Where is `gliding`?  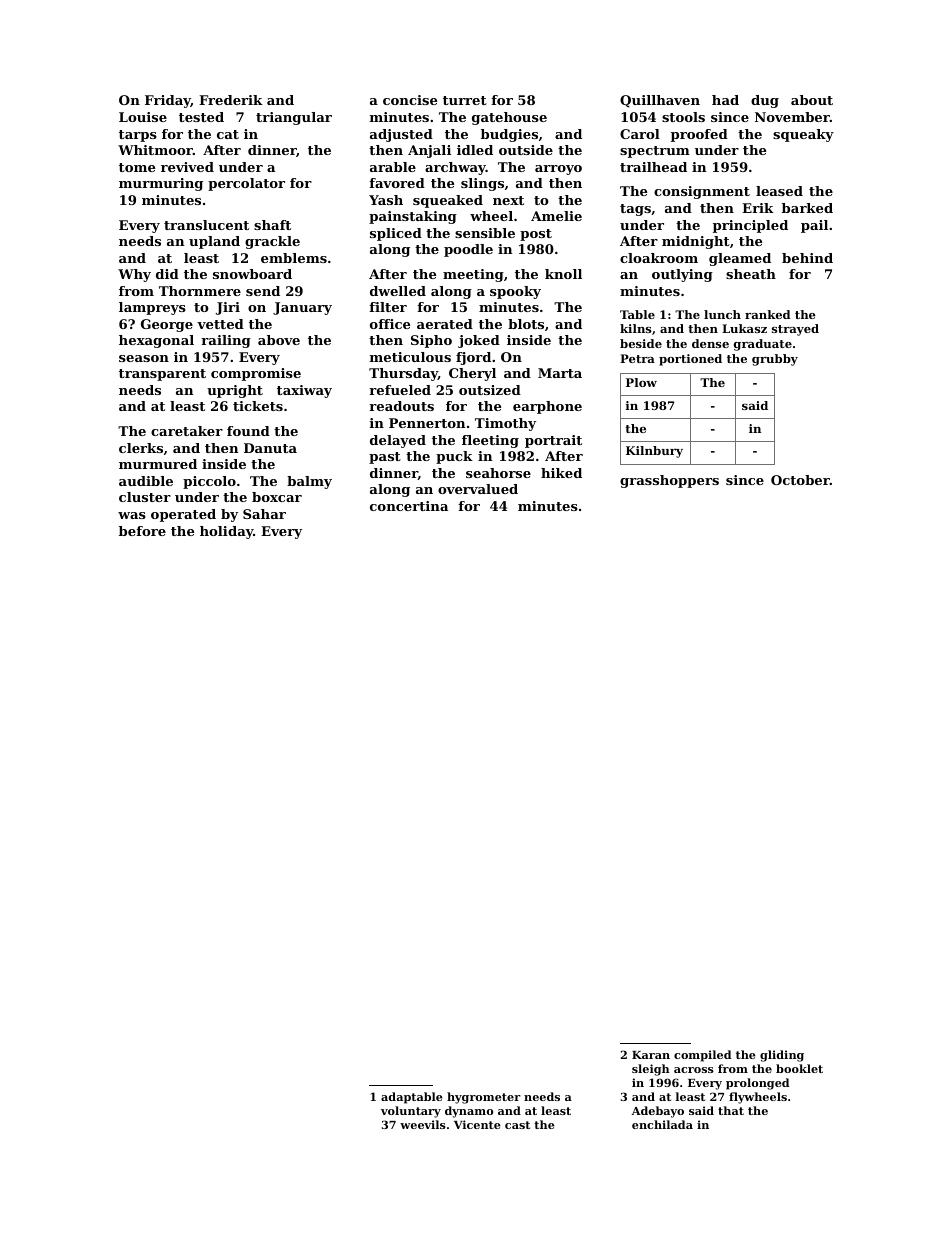 gliding is located at coordinates (782, 1056).
